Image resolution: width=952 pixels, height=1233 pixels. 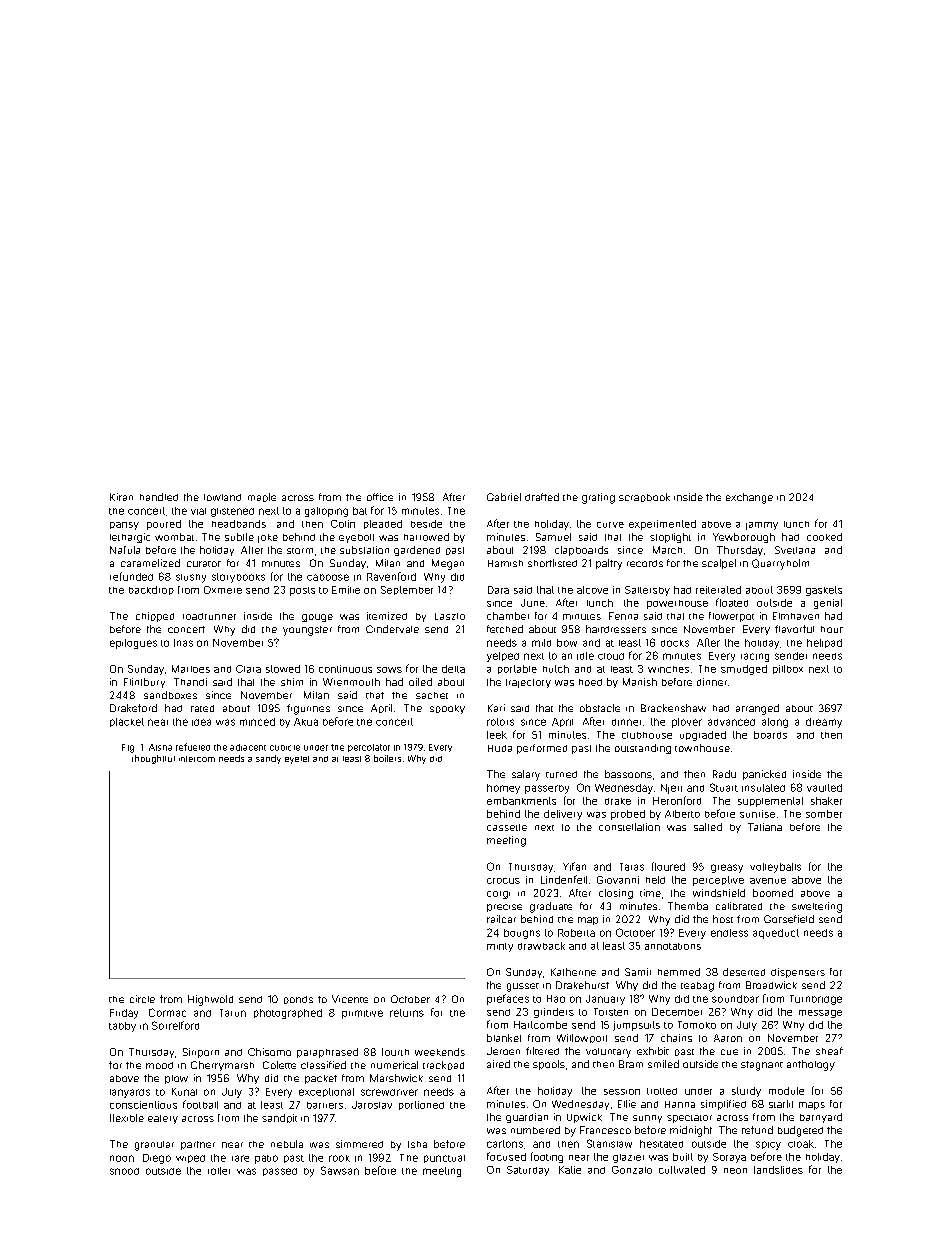 I want to click on Alberto, so click(x=682, y=814).
